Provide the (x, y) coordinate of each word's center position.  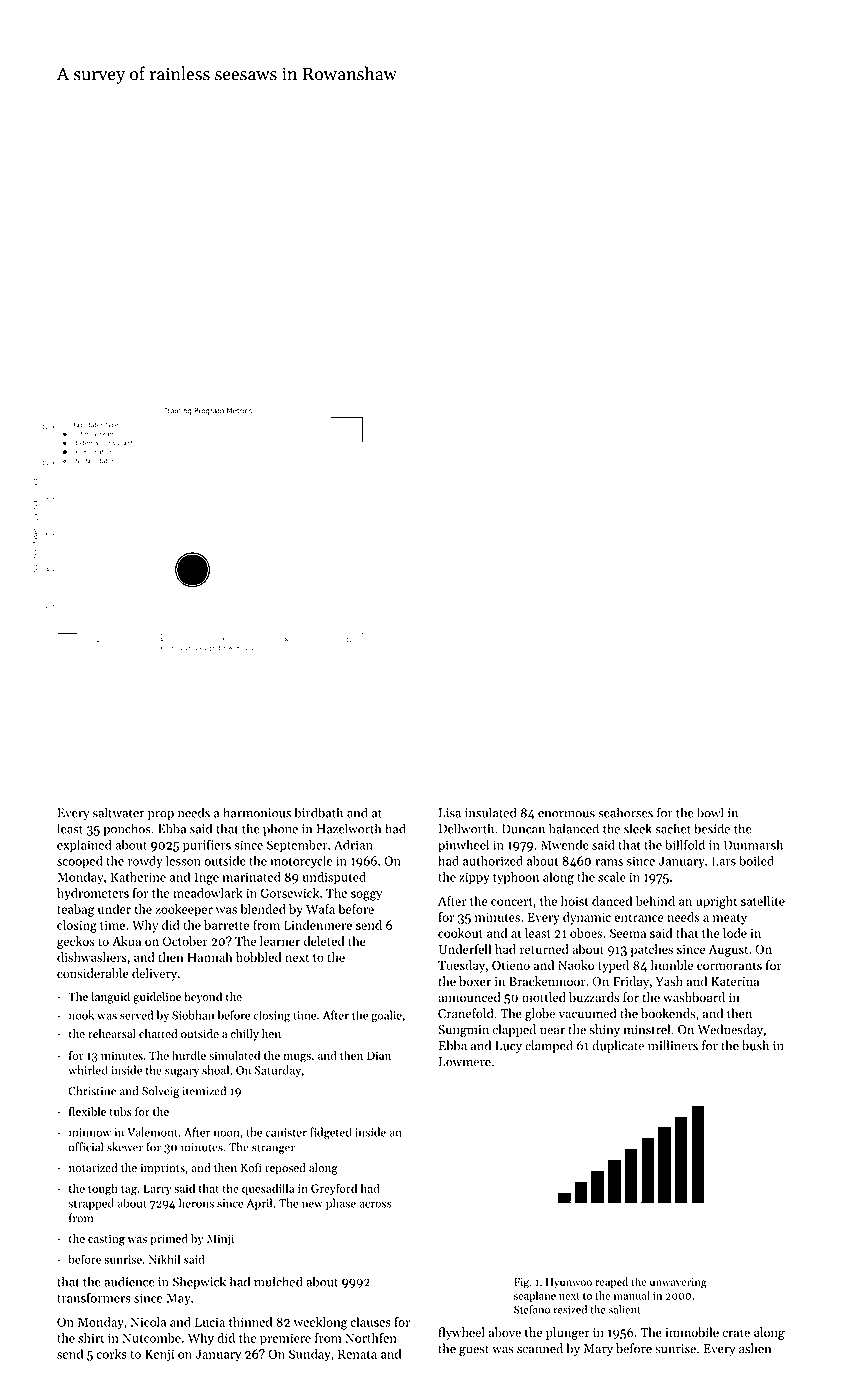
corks (112, 1354)
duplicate (618, 1046)
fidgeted (331, 1133)
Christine (92, 1091)
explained (84, 846)
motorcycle (301, 862)
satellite (763, 901)
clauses (370, 1322)
